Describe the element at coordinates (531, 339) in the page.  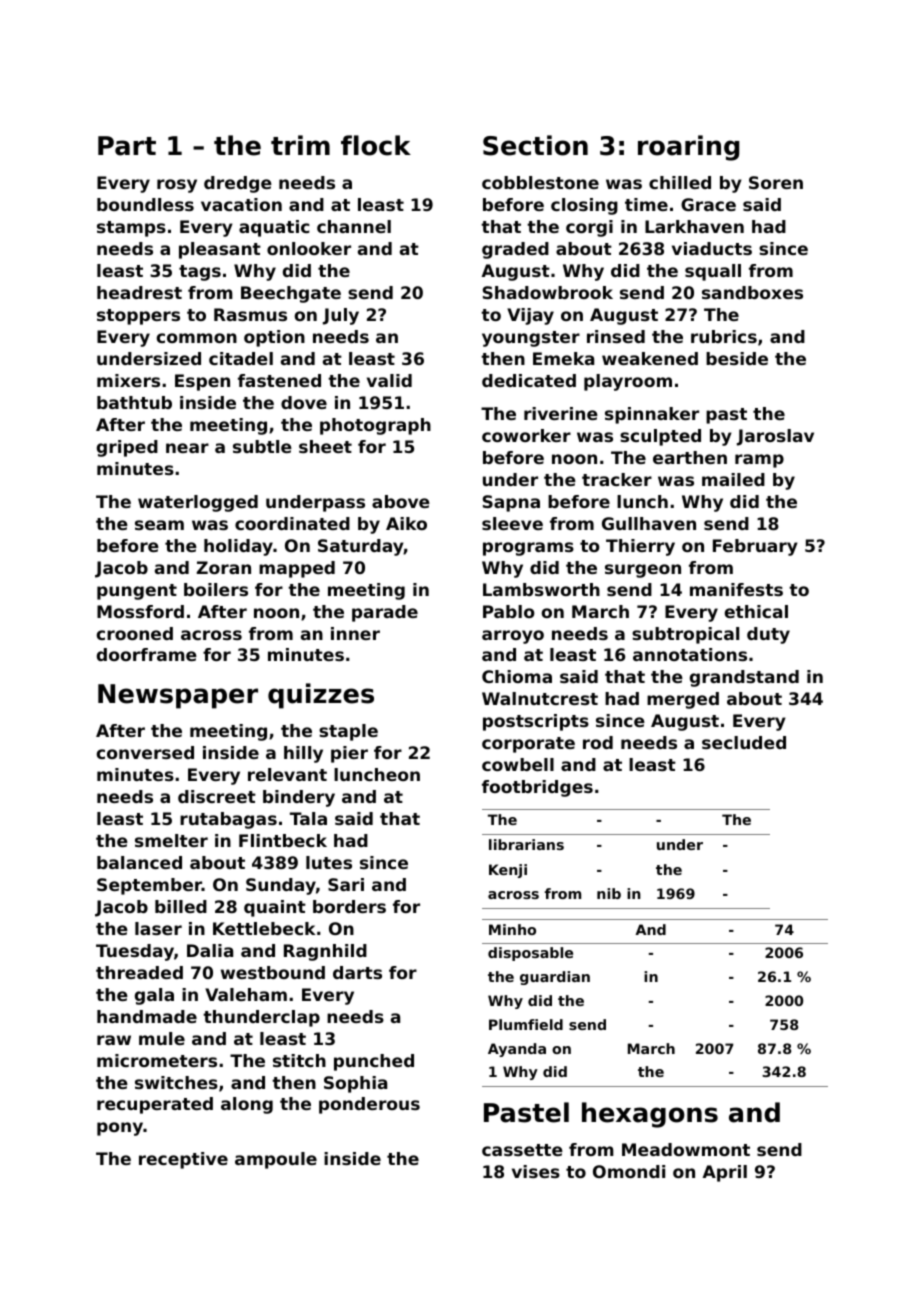
I see `youngster` at that location.
